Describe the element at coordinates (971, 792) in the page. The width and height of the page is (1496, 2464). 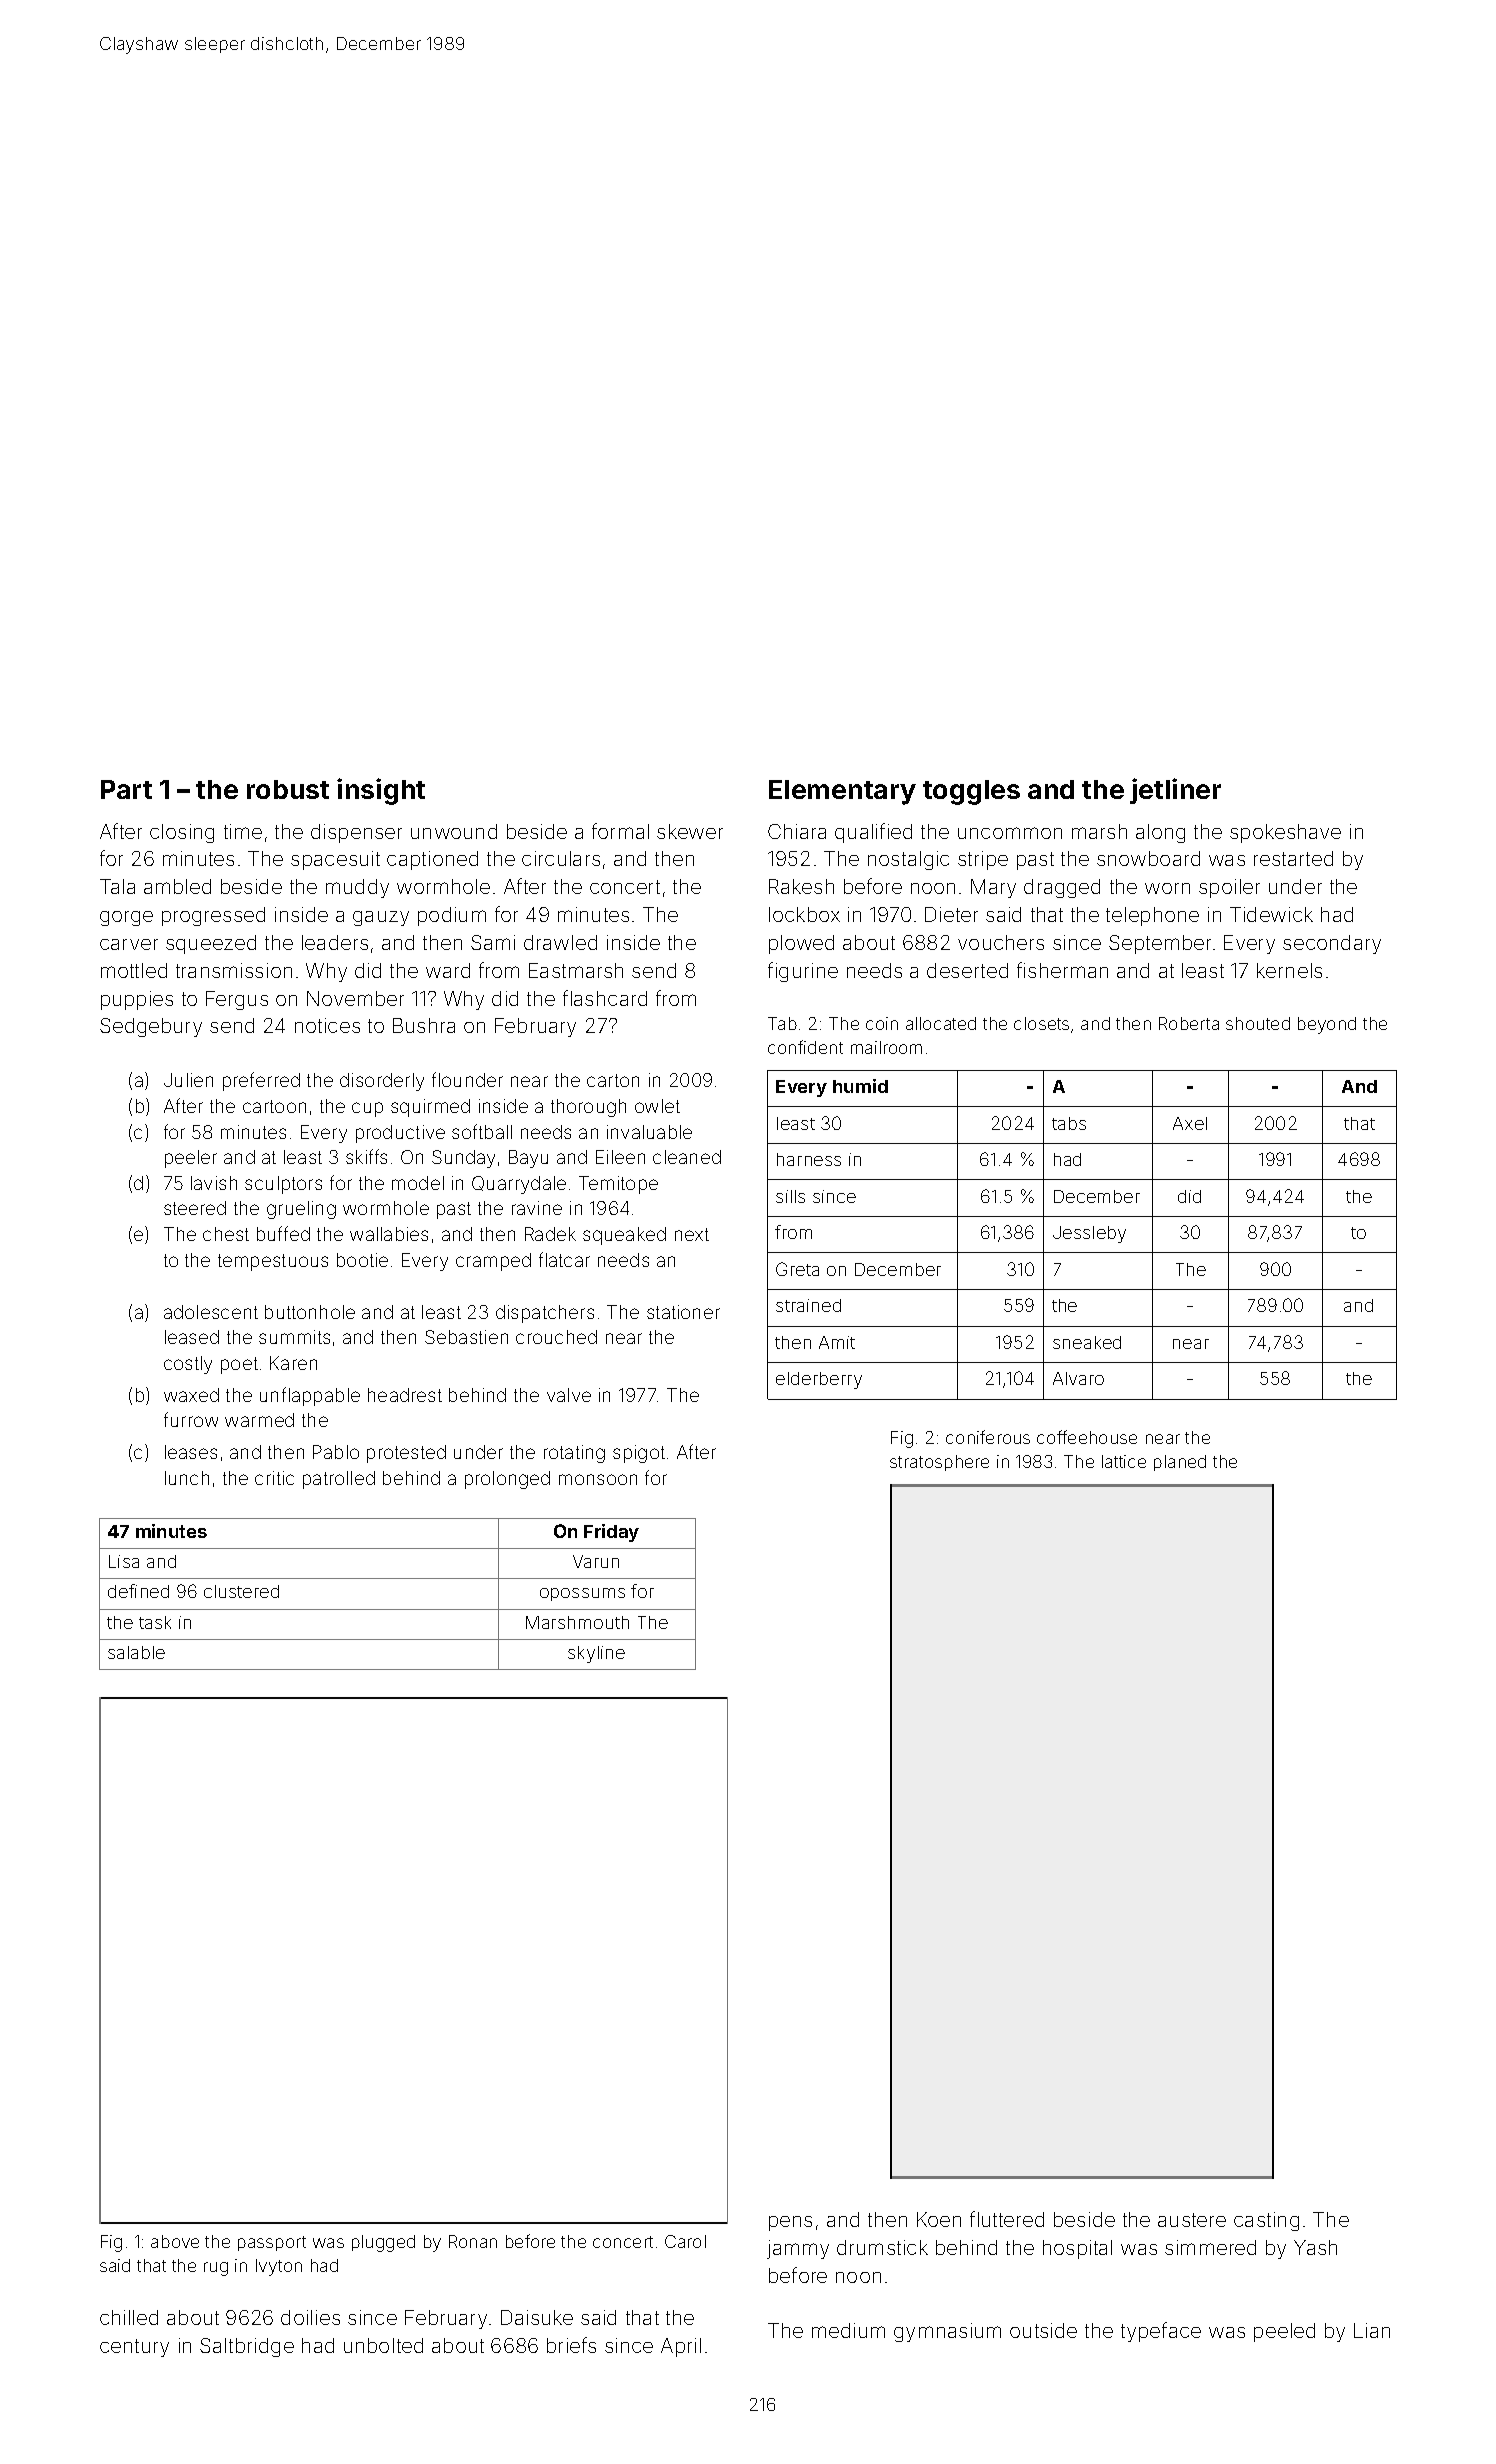
I see `toggles` at that location.
